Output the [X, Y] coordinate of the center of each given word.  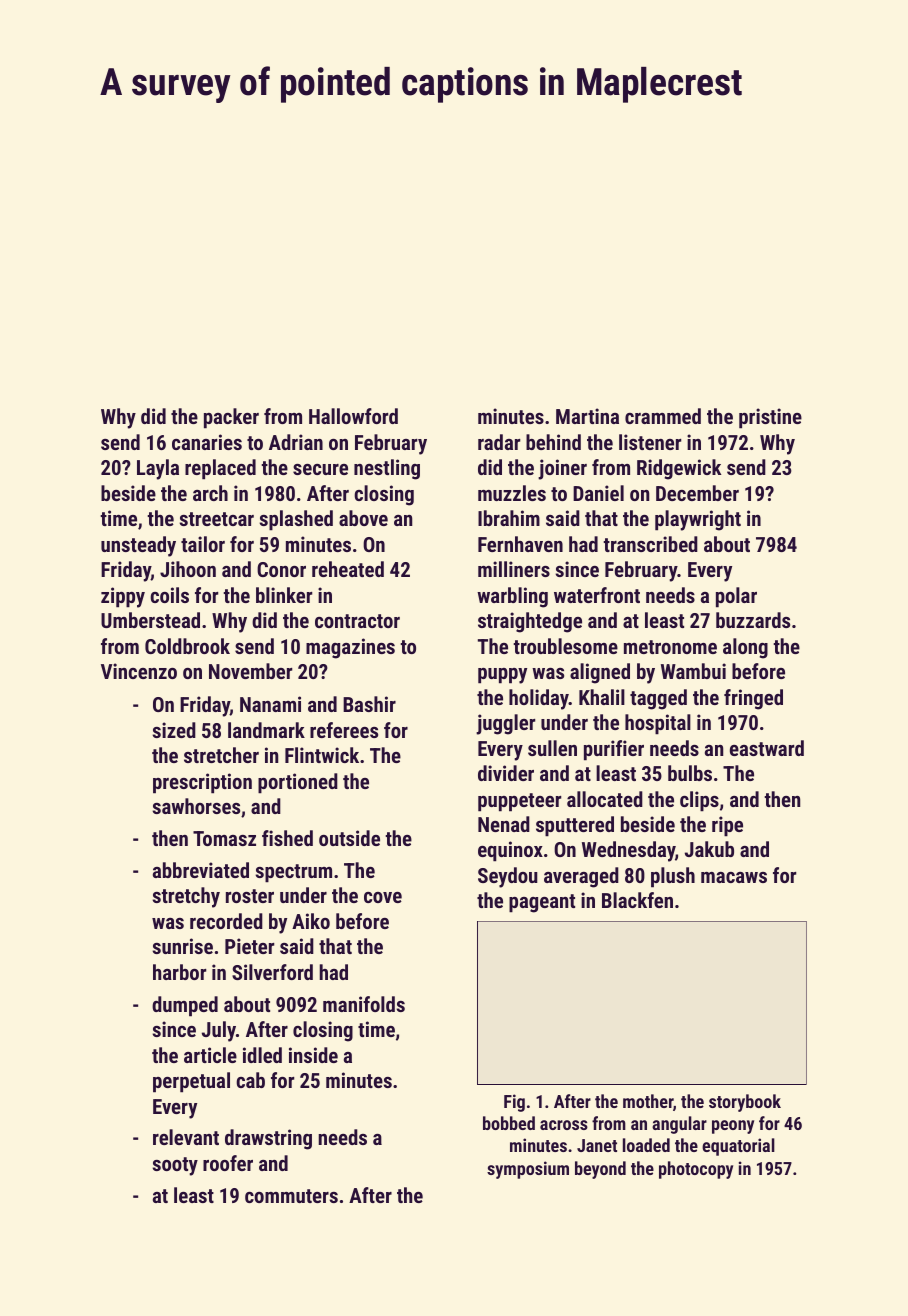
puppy [502, 676]
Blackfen [637, 900]
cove [383, 897]
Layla [158, 469]
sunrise [182, 946]
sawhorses [196, 806]
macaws [734, 877]
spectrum [293, 873]
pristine [770, 418]
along [745, 648]
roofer [228, 1163]
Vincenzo [139, 671]
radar [499, 442]
